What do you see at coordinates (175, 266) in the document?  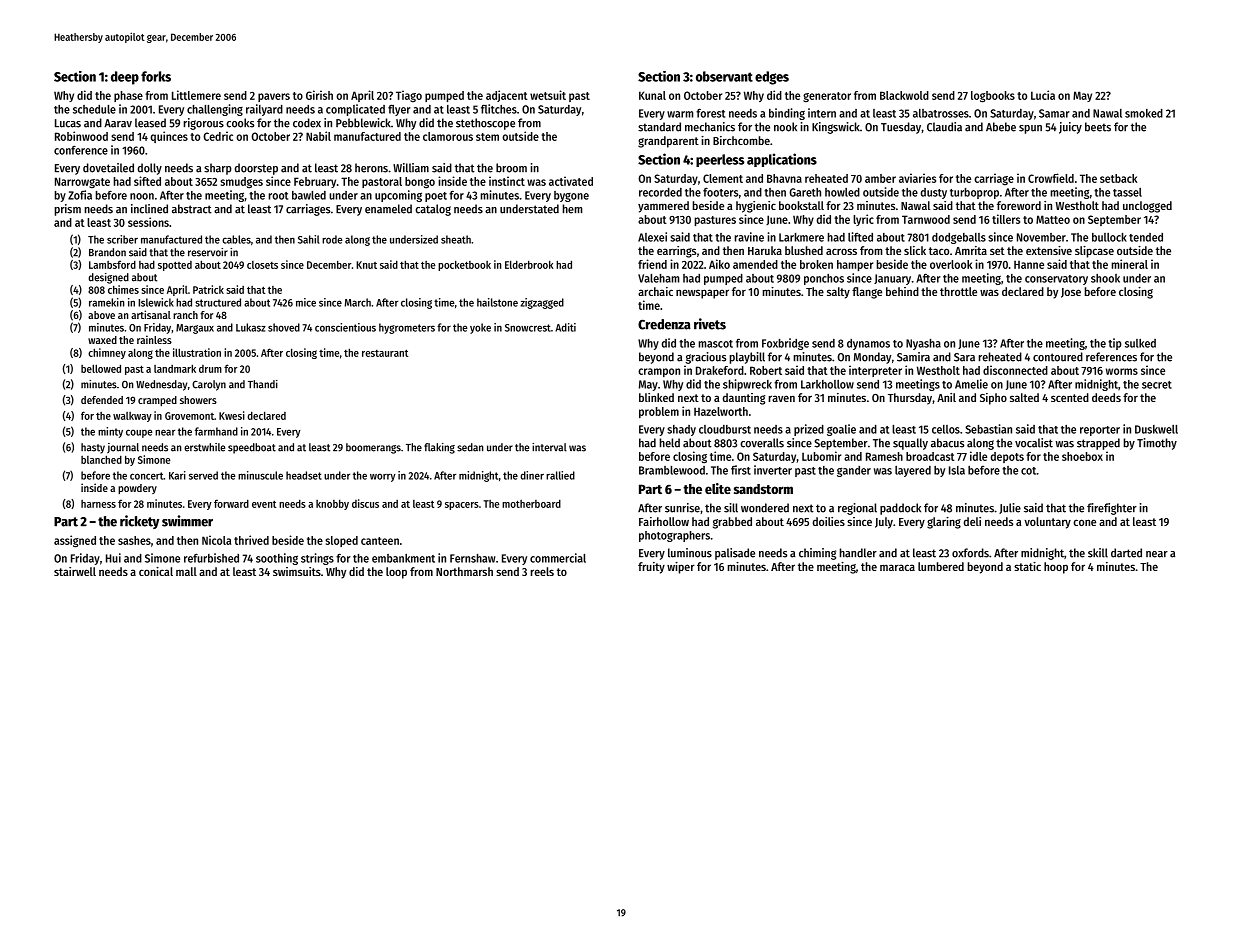 I see `spotted` at bounding box center [175, 266].
